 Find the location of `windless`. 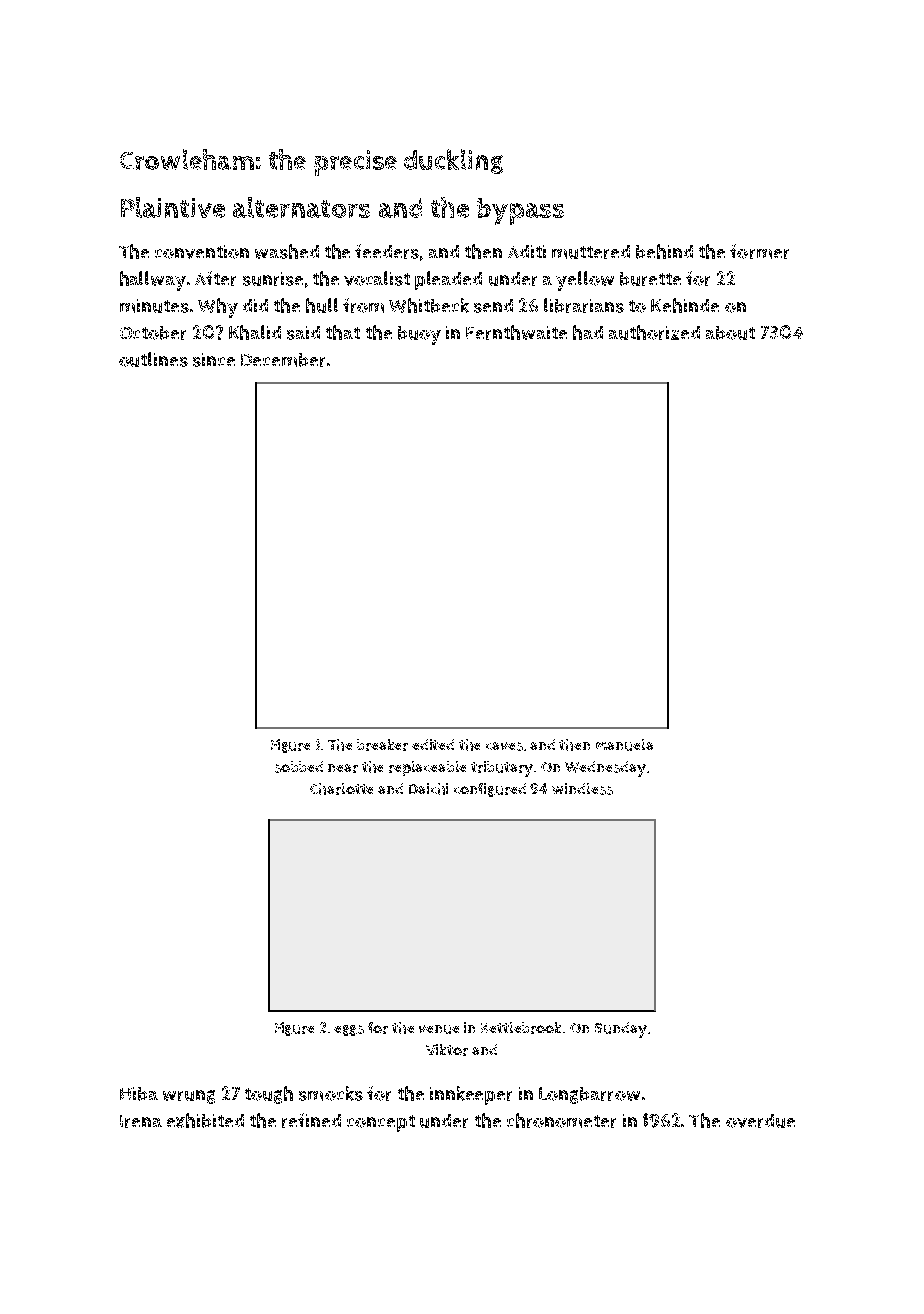

windless is located at coordinates (582, 789).
